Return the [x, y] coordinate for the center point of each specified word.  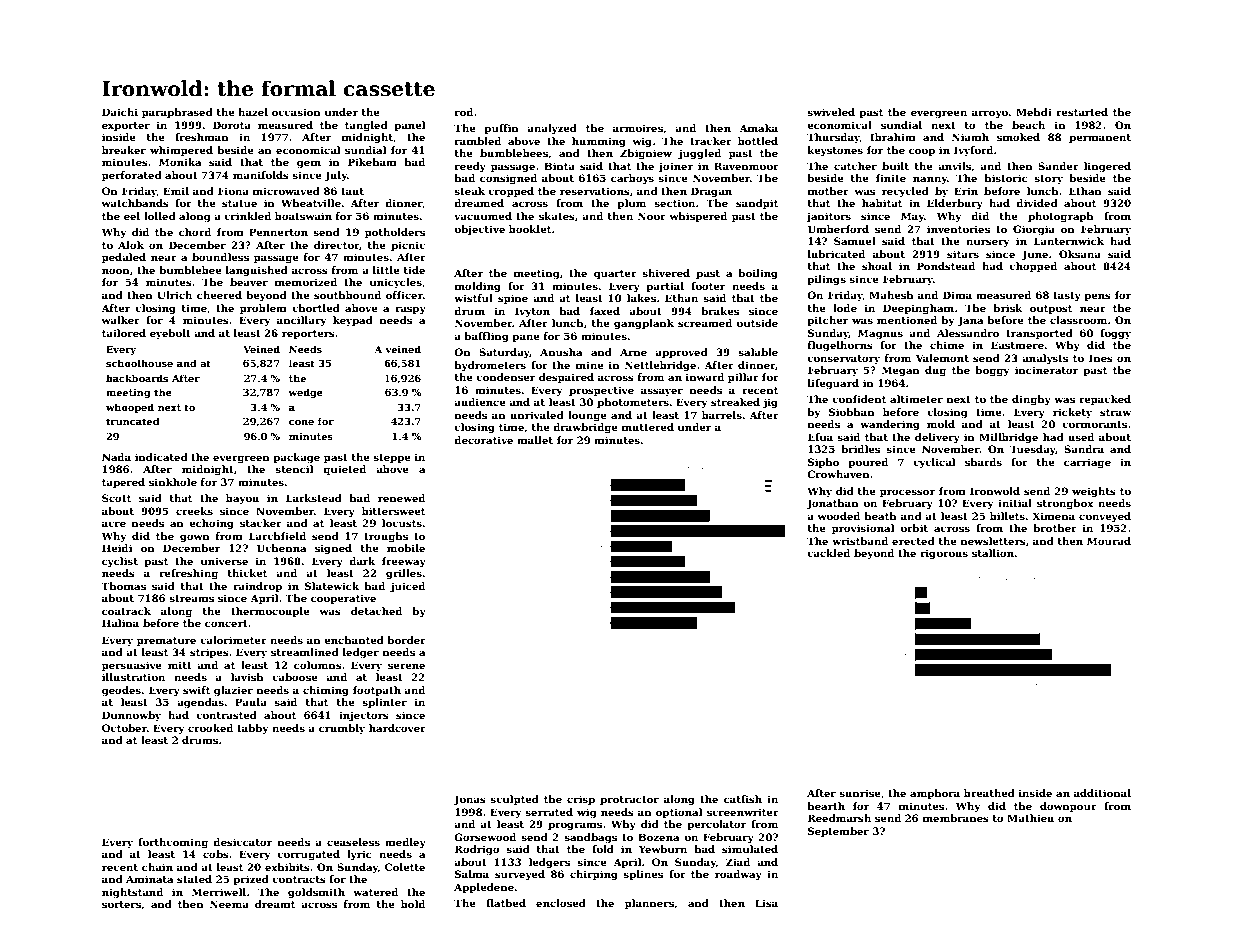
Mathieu [1030, 818]
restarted [1082, 112]
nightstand [132, 893]
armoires [638, 128]
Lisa [766, 903]
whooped [130, 408]
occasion [296, 112]
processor [907, 493]
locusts [402, 523]
